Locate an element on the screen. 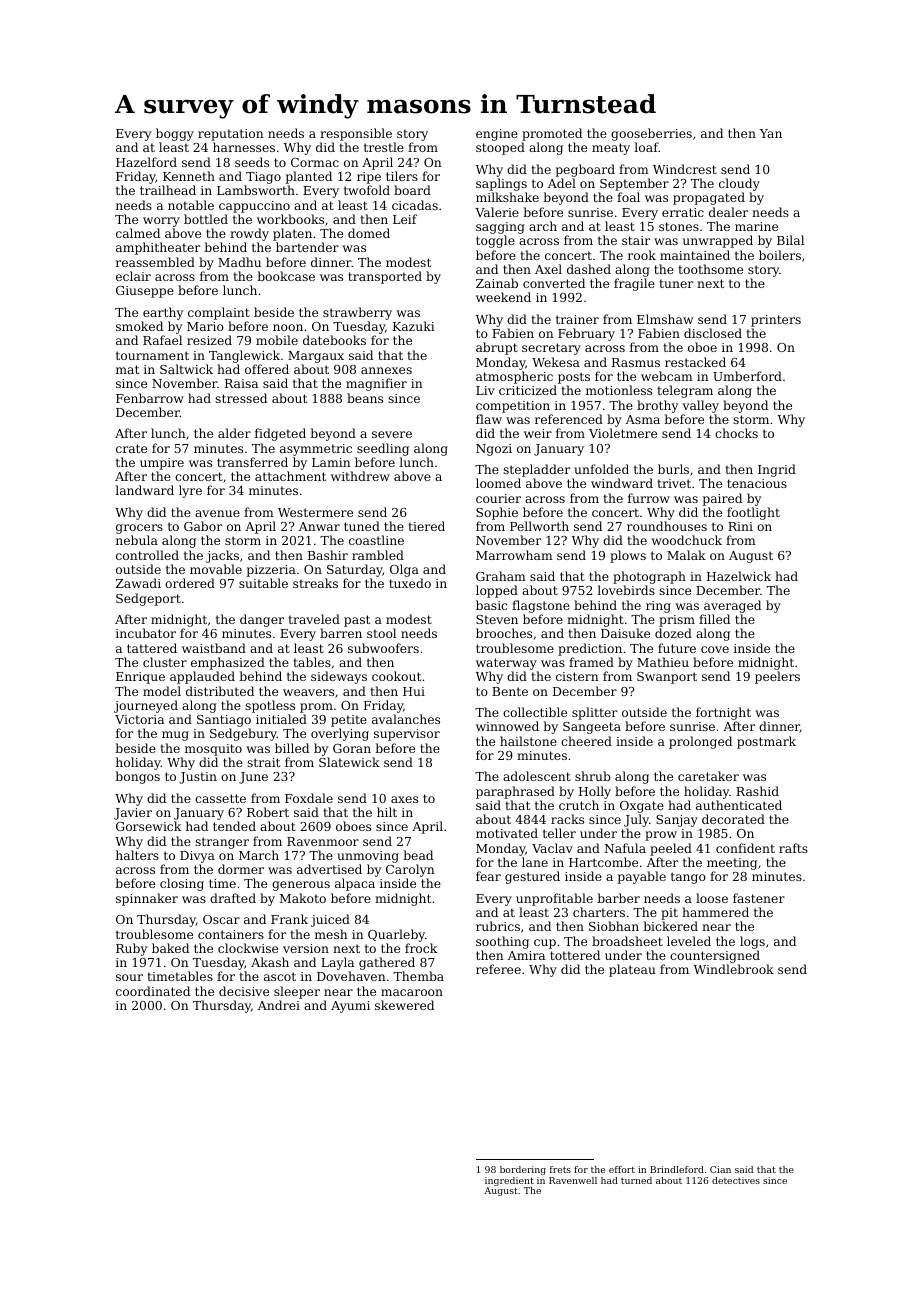  ingredient is located at coordinates (509, 1181).
